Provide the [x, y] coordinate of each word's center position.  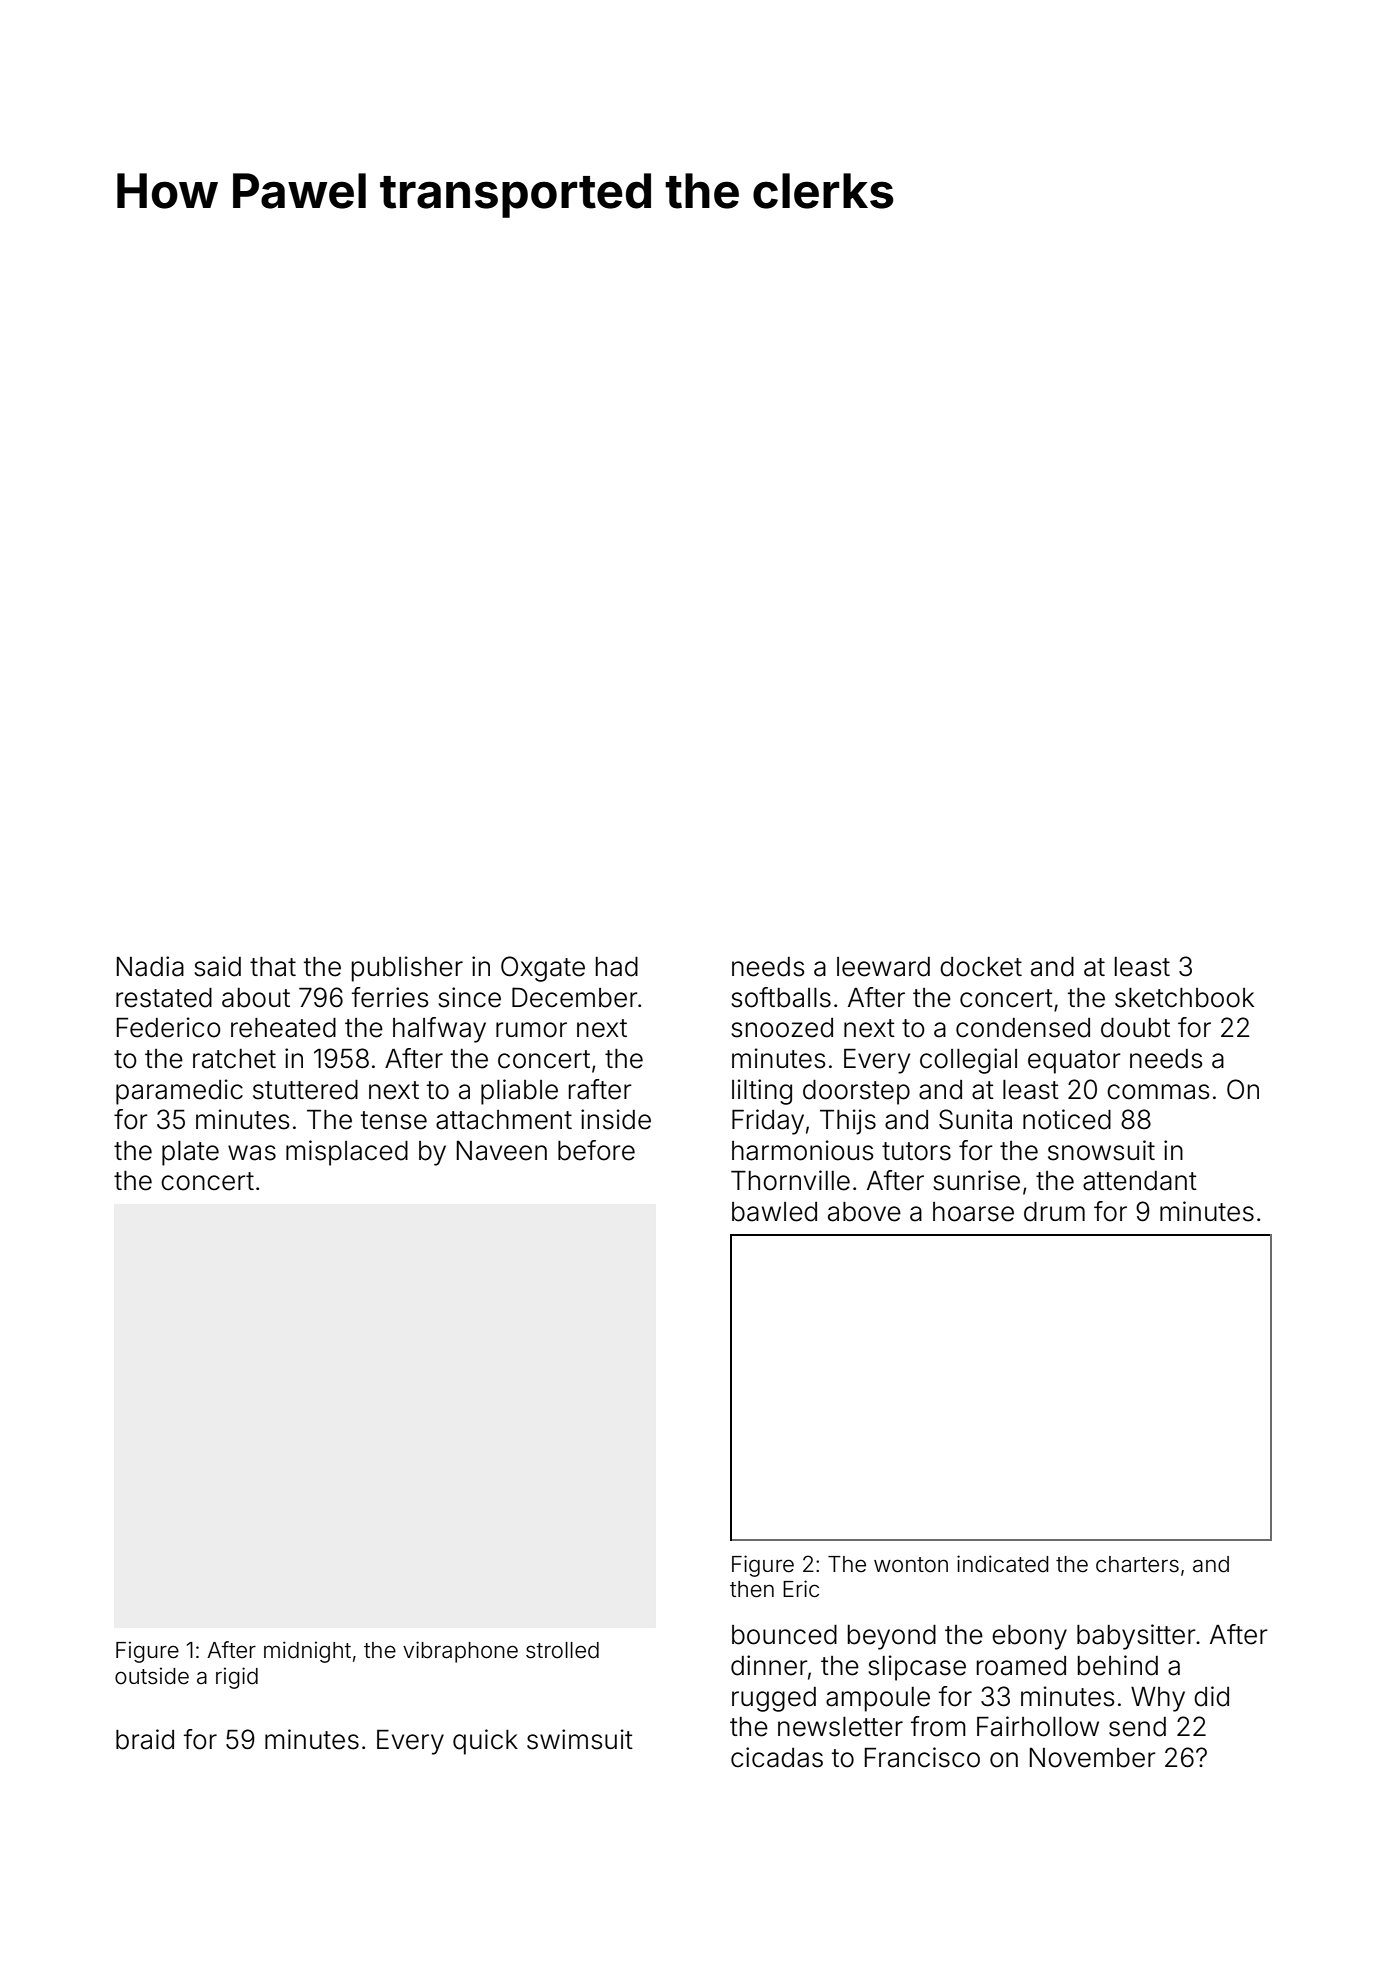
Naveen [502, 1151]
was [252, 1153]
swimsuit [580, 1739]
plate [190, 1153]
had [617, 967]
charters [1137, 1564]
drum [1054, 1212]
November [1093, 1758]
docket [981, 967]
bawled [774, 1212]
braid [145, 1739]
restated [164, 998]
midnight [307, 1652]
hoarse [973, 1212]
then [752, 1589]
